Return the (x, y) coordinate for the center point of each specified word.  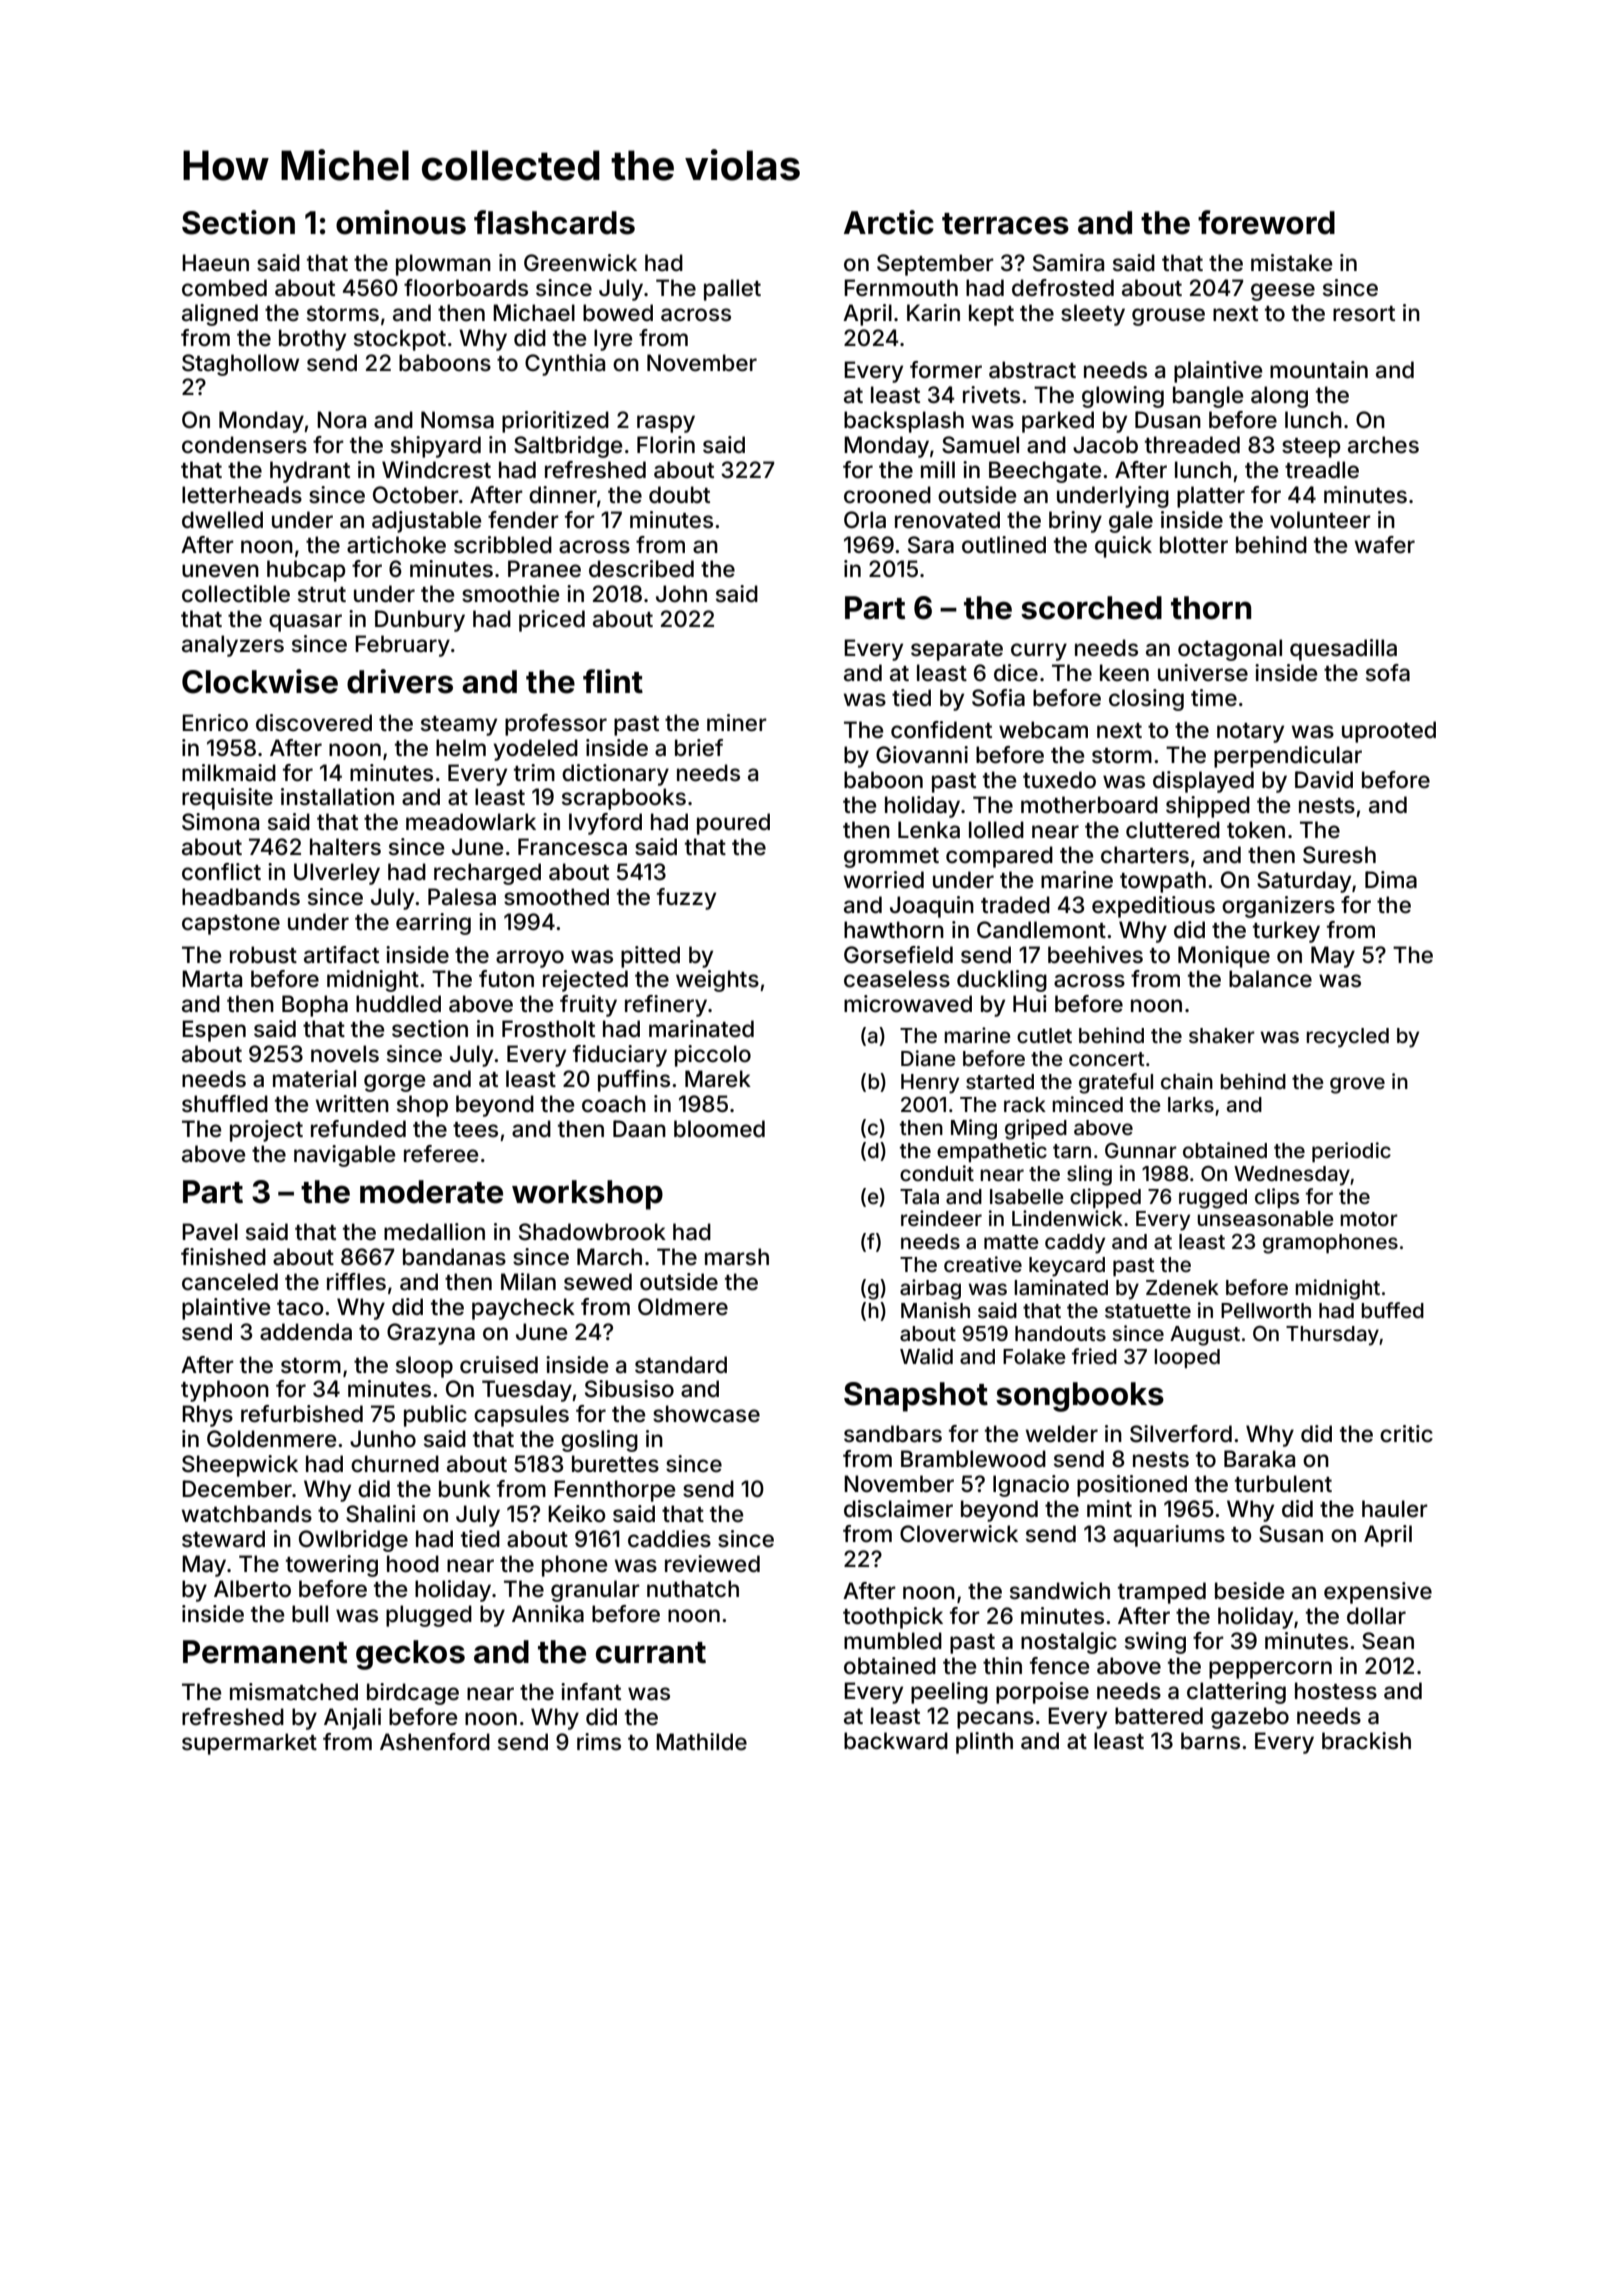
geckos (410, 1655)
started (1000, 1081)
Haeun (215, 263)
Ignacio (1031, 1486)
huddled (398, 1004)
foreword (1266, 222)
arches (1383, 445)
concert (1107, 1059)
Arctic (889, 222)
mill (938, 469)
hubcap (306, 571)
